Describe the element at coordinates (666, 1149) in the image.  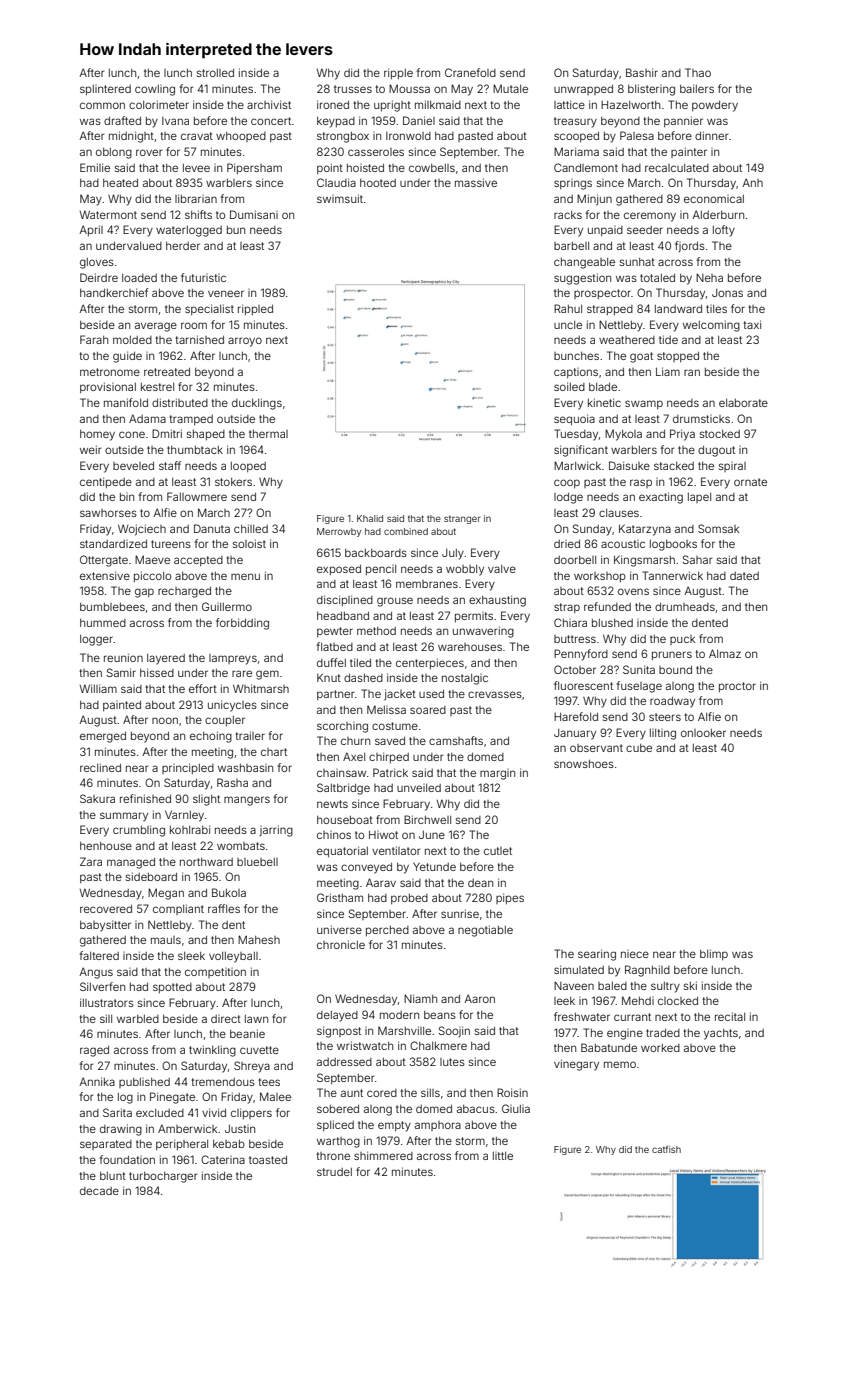
I see `catfish` at that location.
